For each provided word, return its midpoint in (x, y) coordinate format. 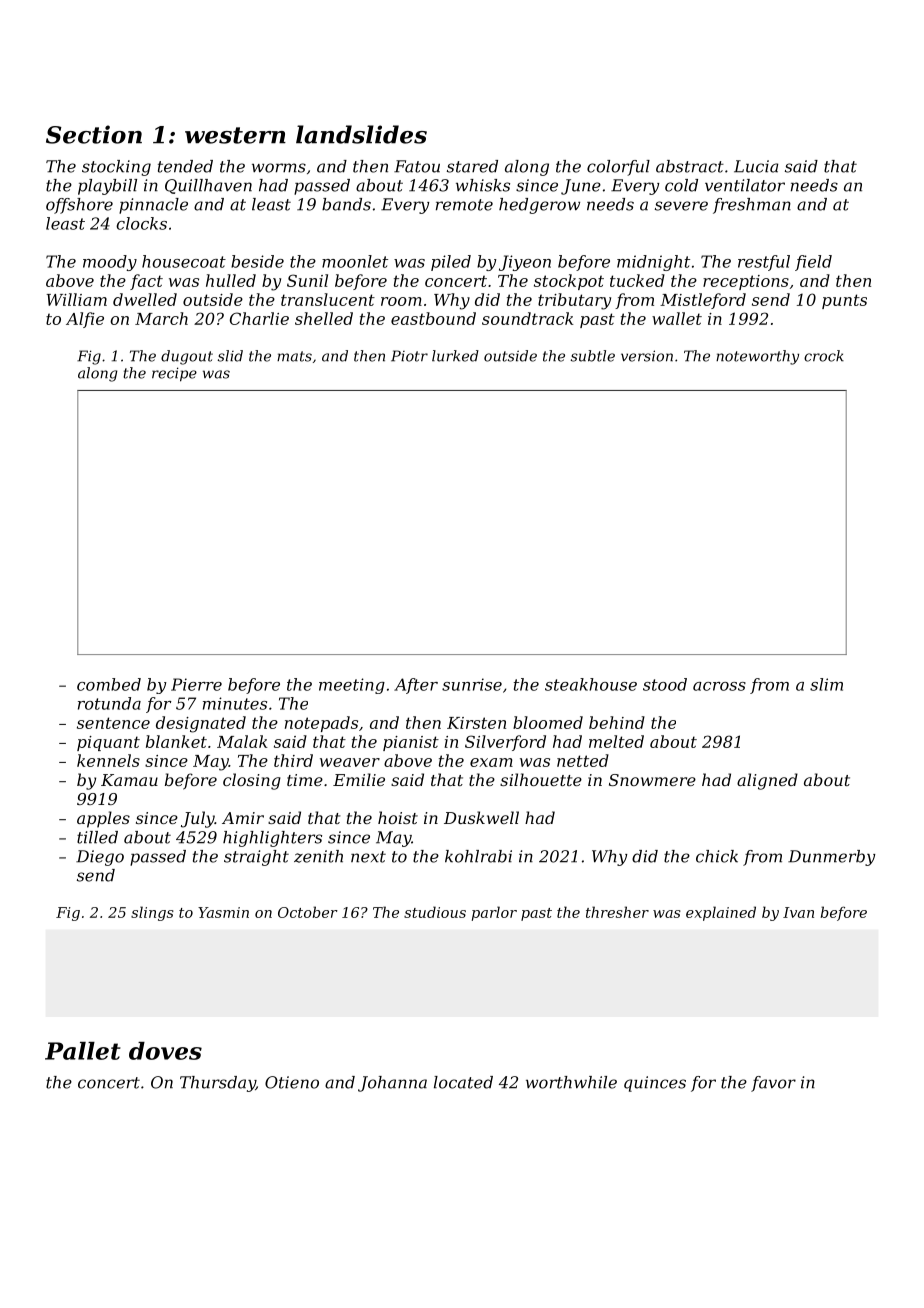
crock (824, 356)
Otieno (292, 1082)
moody (110, 263)
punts (844, 301)
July (198, 819)
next (368, 857)
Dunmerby (831, 858)
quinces (655, 1084)
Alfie (85, 320)
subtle (593, 356)
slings (152, 913)
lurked (455, 356)
